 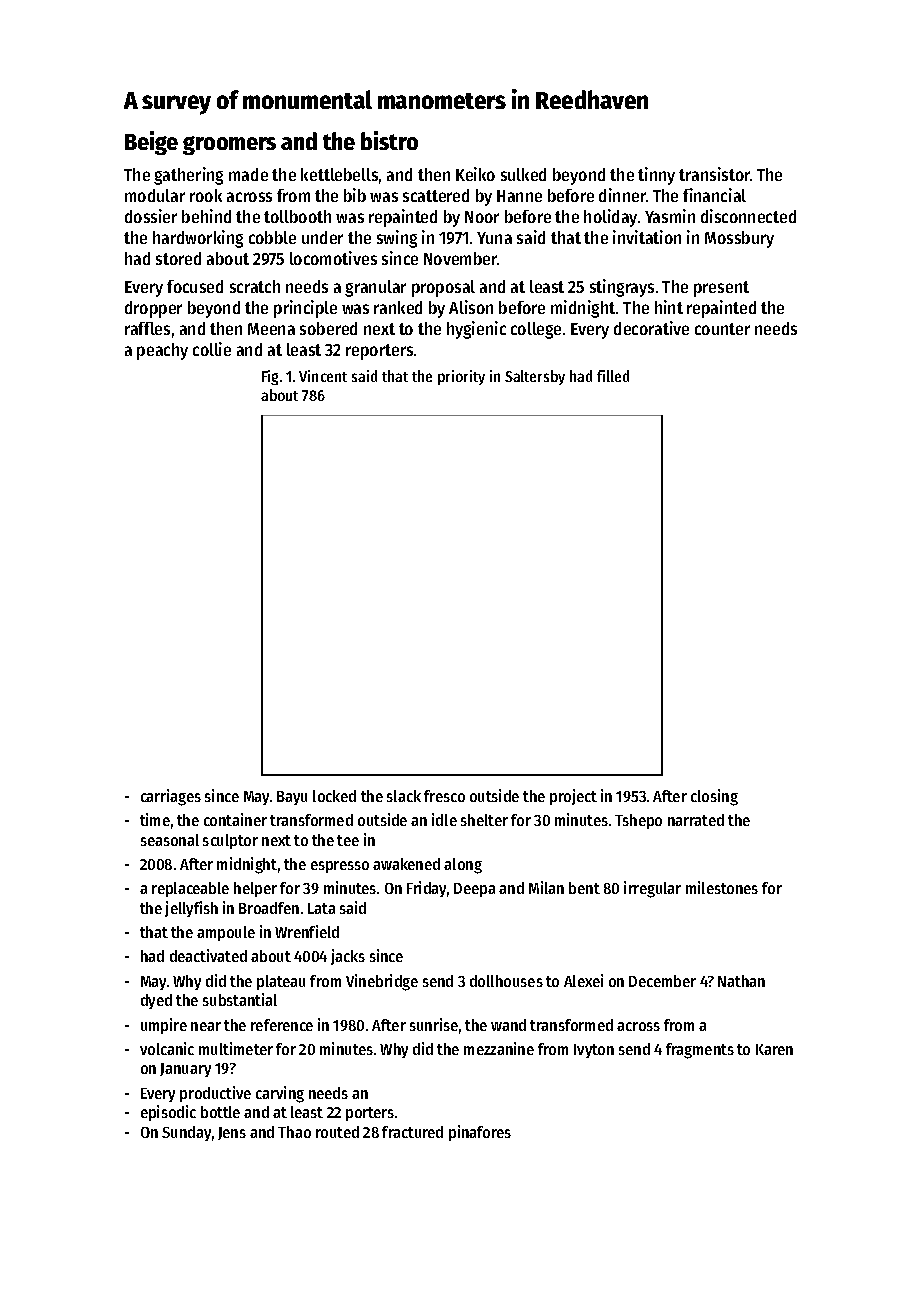 What do you see at coordinates (722, 329) in the page?
I see `counter` at bounding box center [722, 329].
